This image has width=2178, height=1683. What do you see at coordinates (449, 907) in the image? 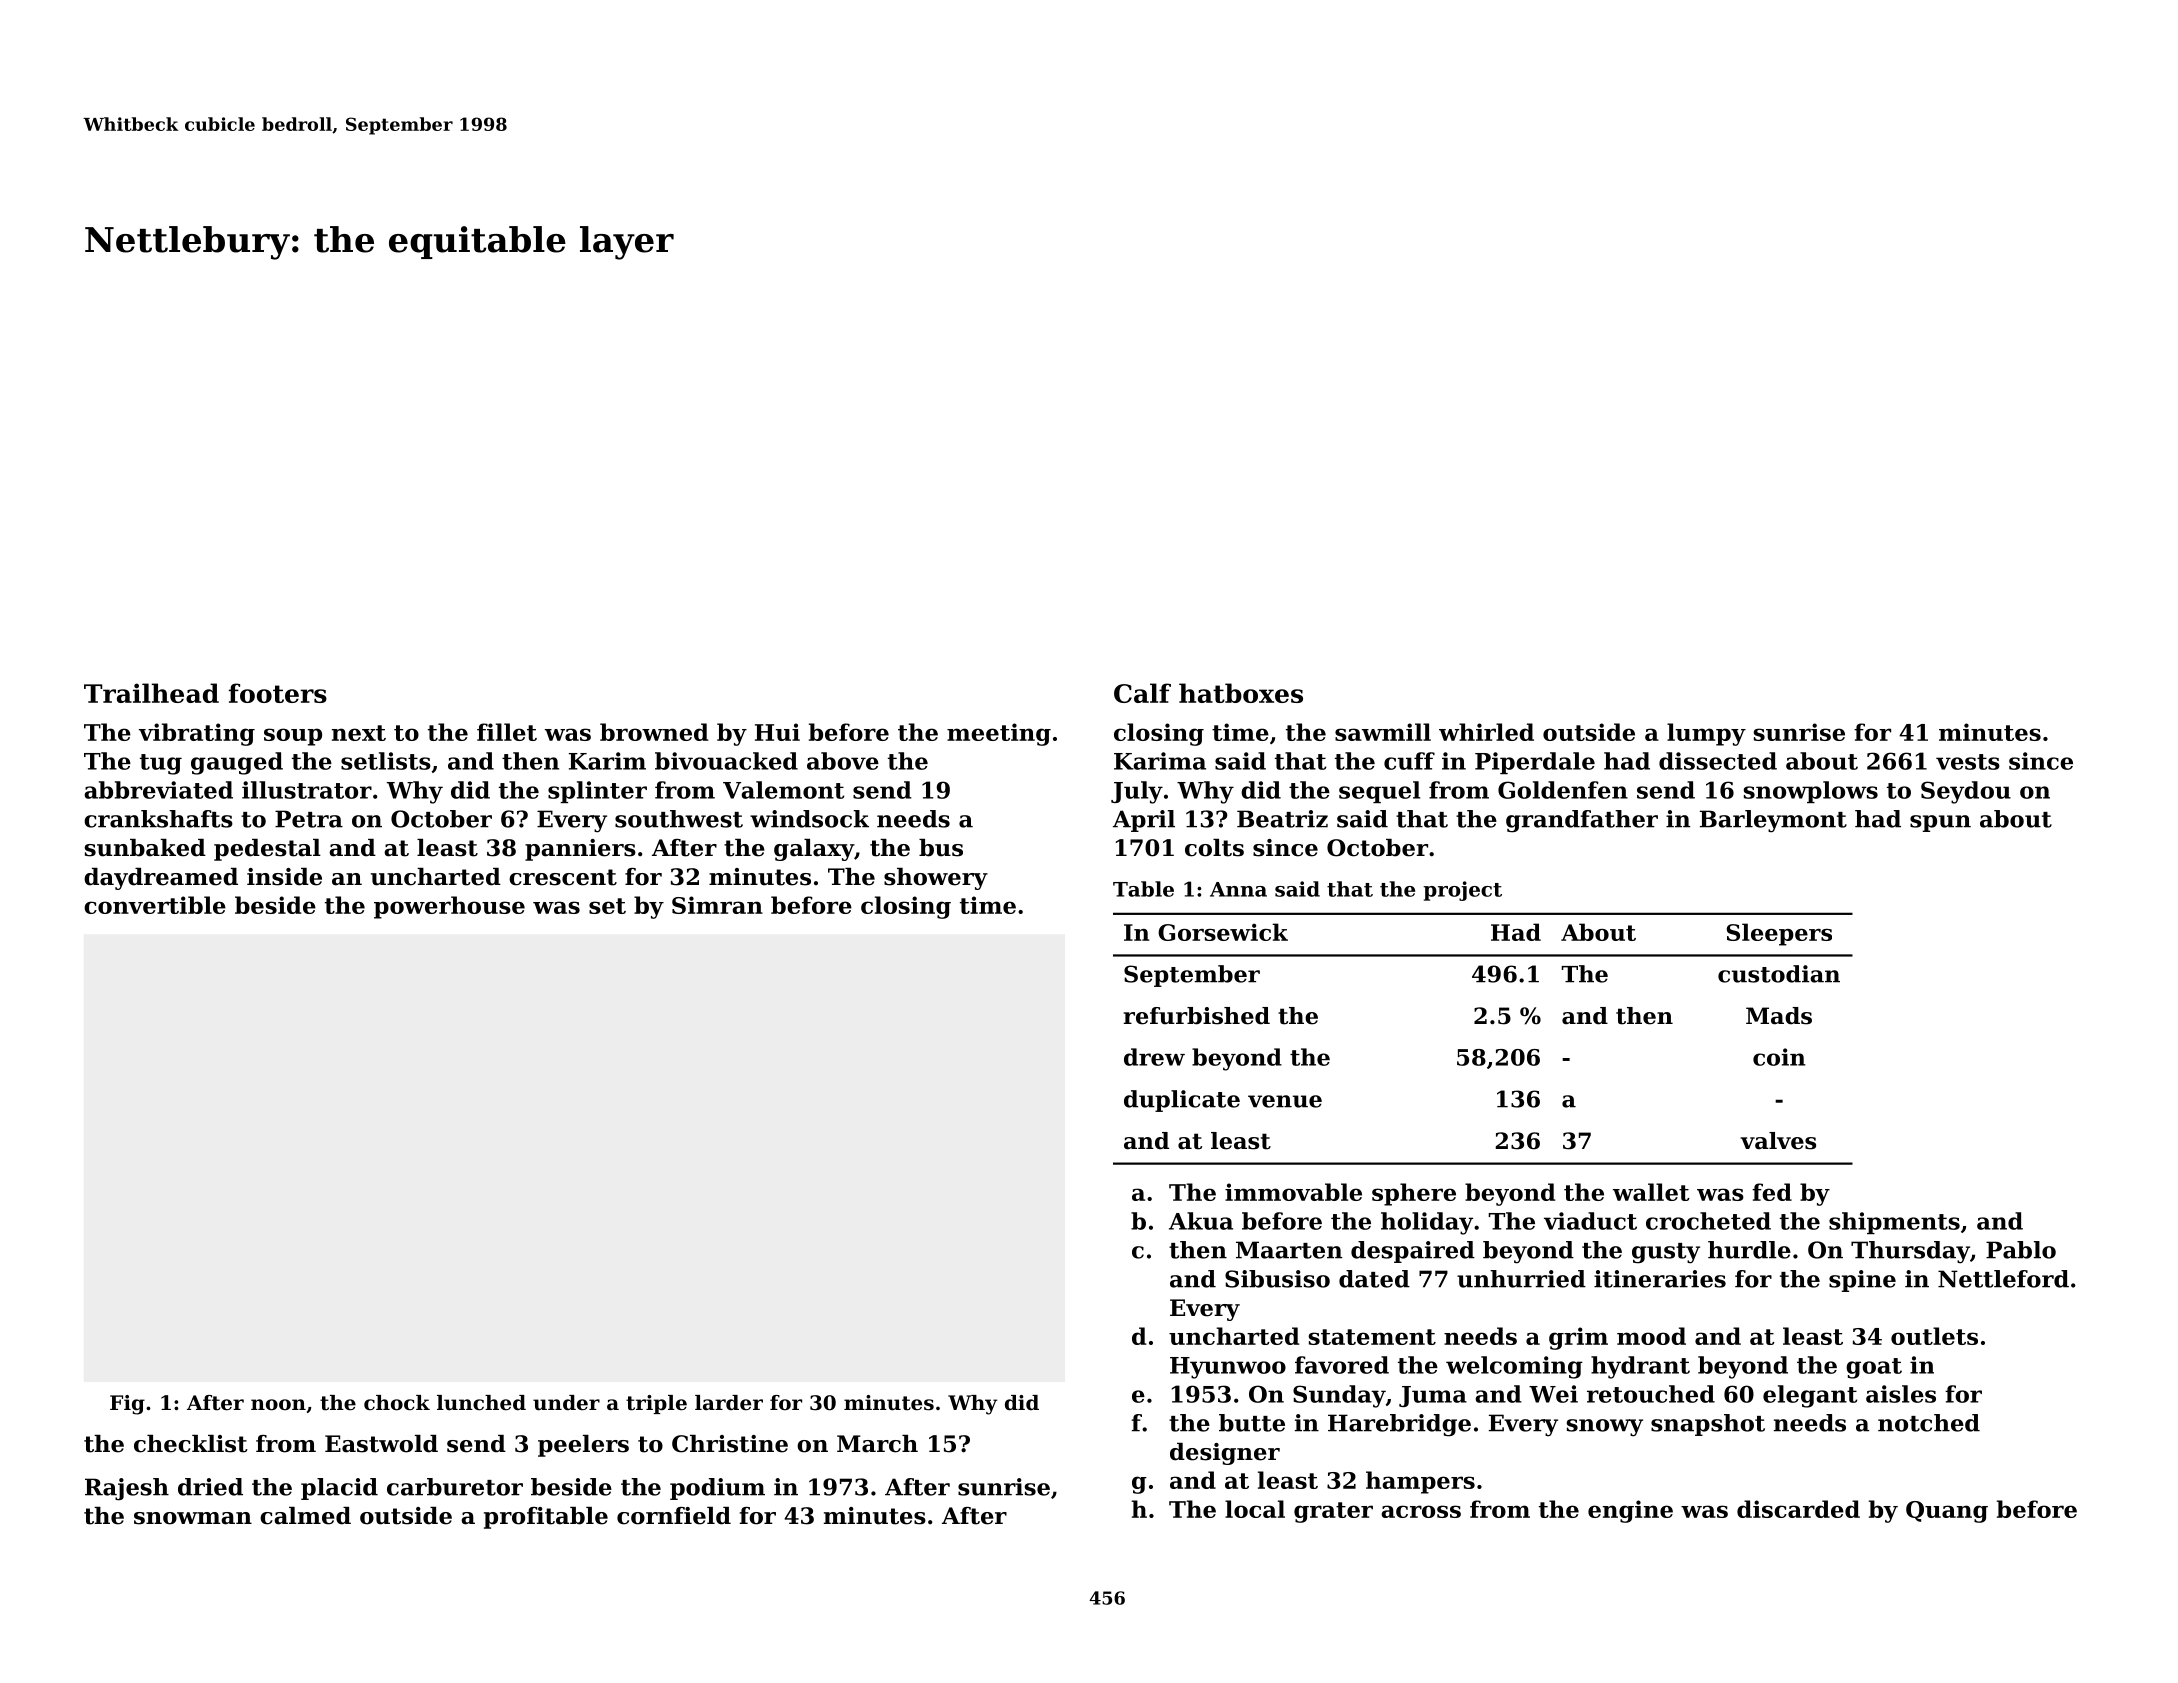
I see `powerhouse` at bounding box center [449, 907].
